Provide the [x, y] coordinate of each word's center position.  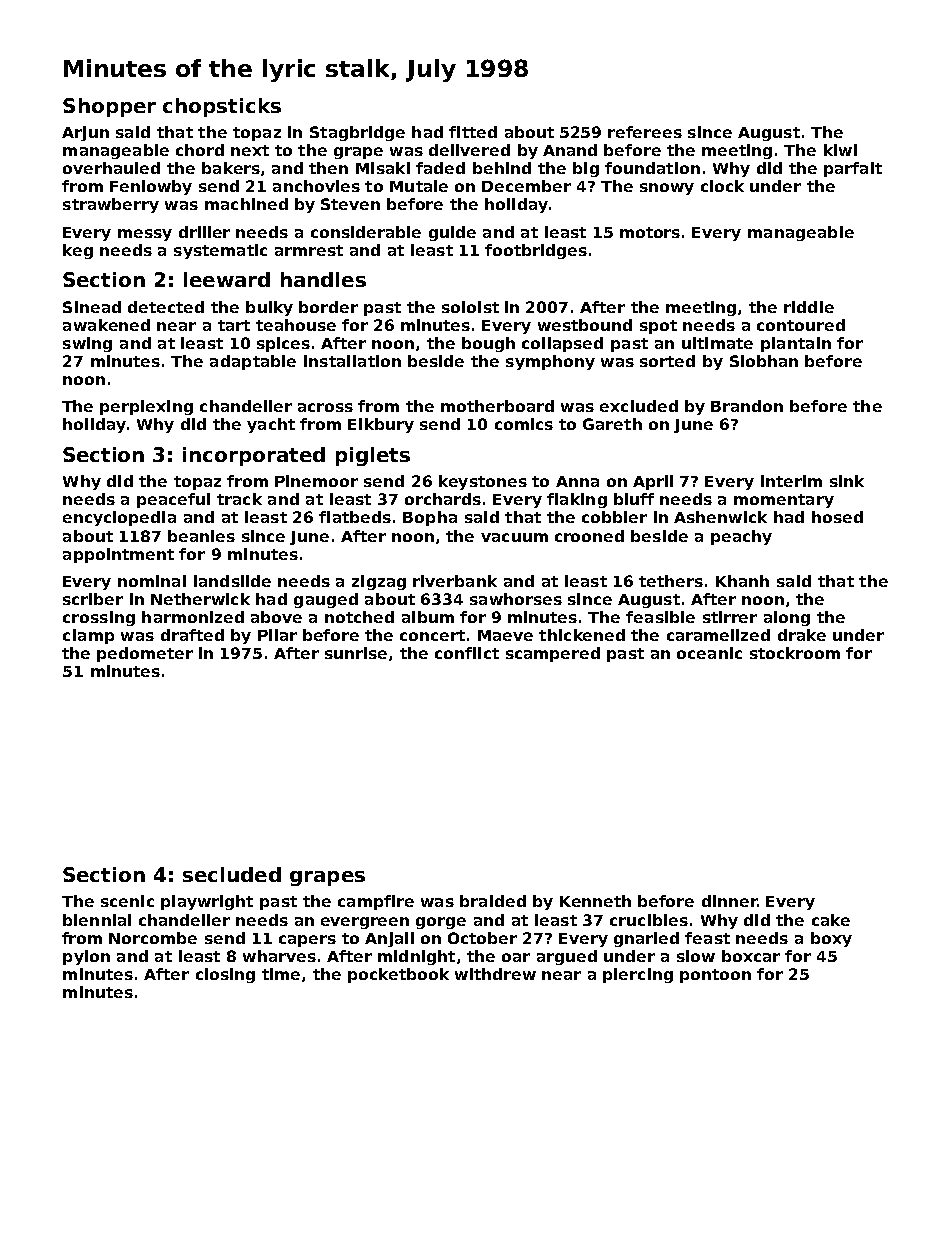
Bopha [430, 518]
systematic [220, 251]
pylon [86, 957]
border [328, 307]
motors [650, 232]
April [653, 482]
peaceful [173, 500]
